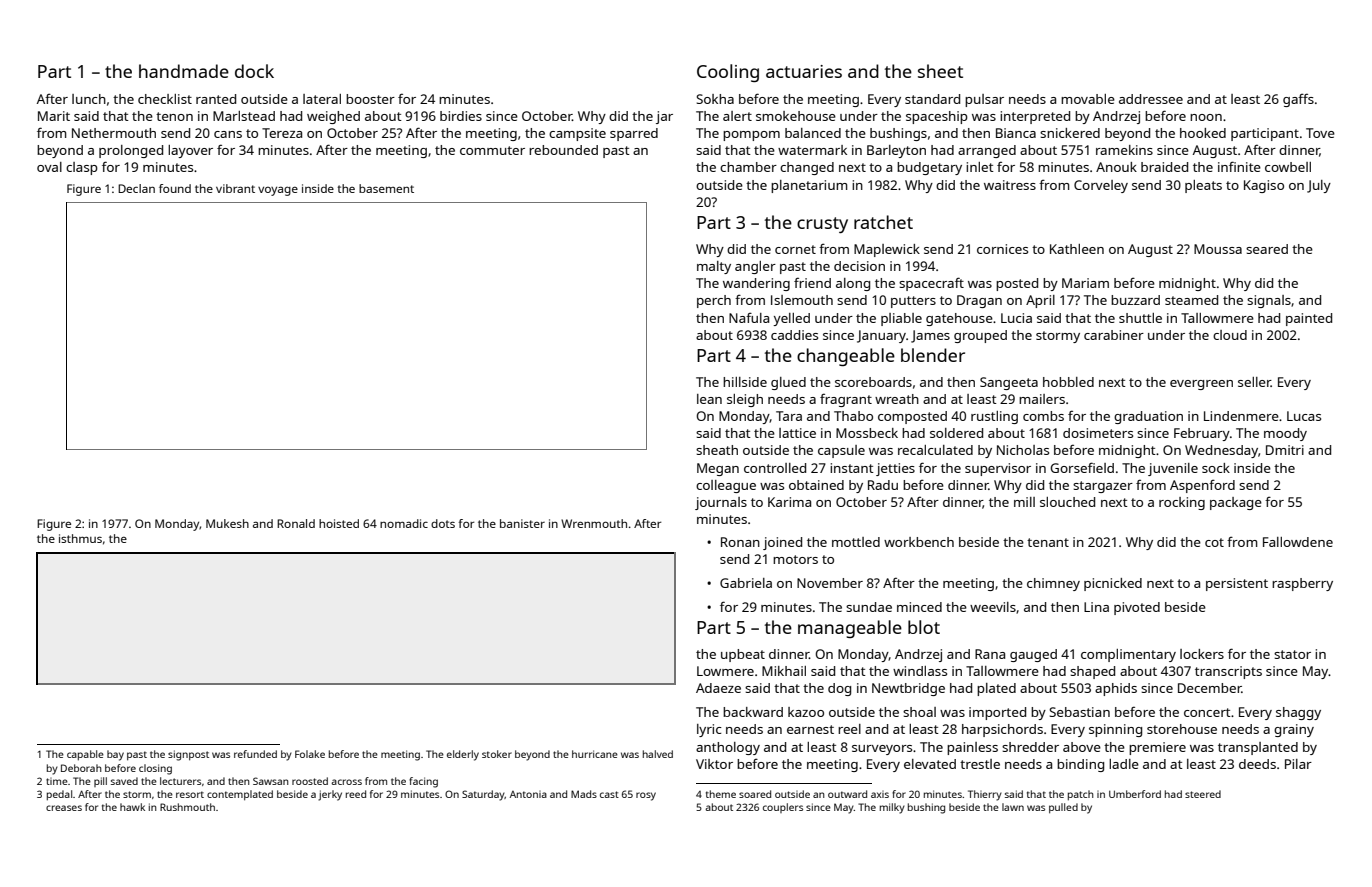 Image resolution: width=1372 pixels, height=887 pixels. Describe the element at coordinates (188, 755) in the document. I see `signpost` at that location.
